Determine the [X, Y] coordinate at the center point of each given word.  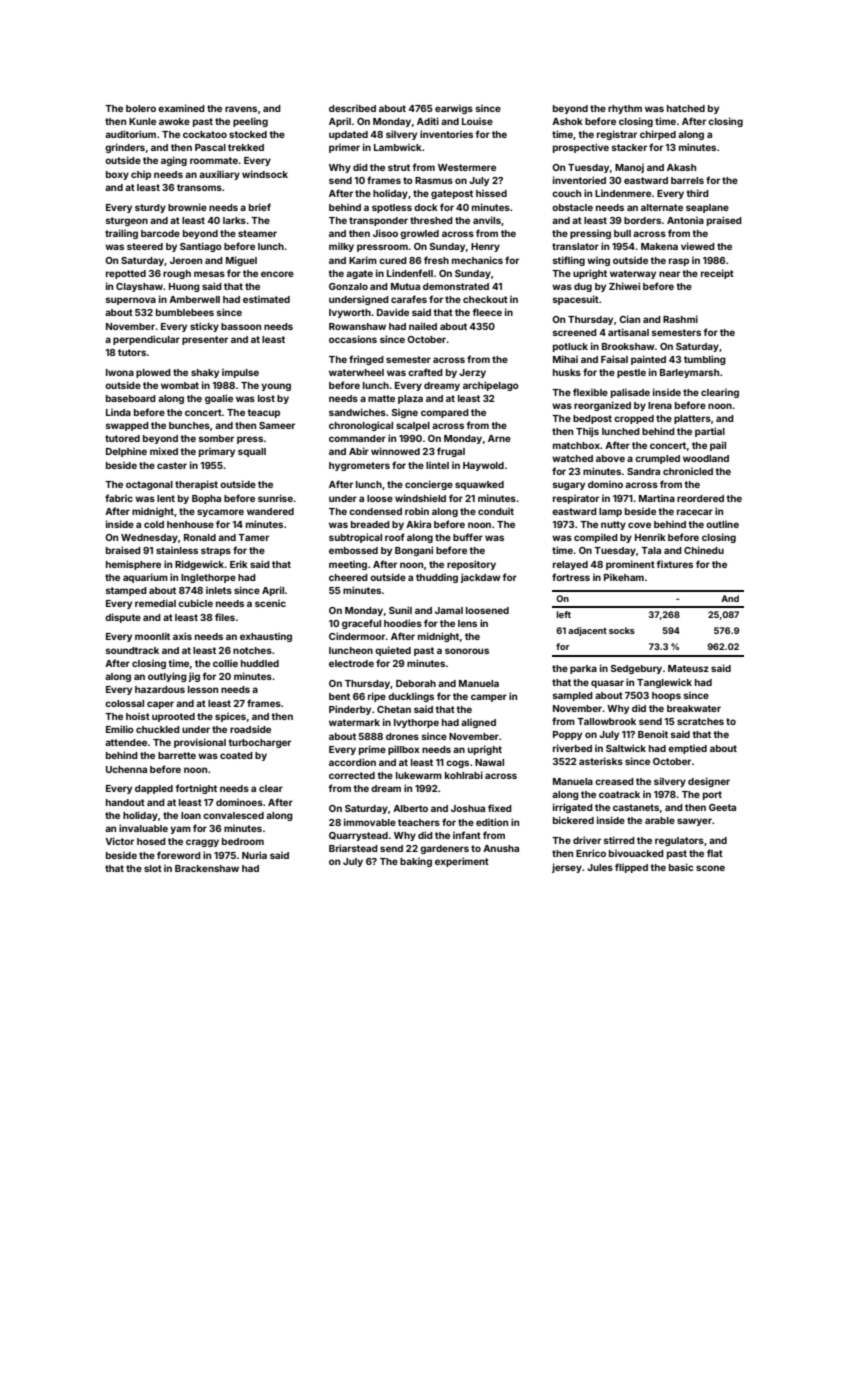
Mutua [405, 286]
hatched [686, 108]
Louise [477, 121]
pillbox [403, 750]
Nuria [254, 855]
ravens [241, 109]
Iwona [120, 372]
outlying [167, 677]
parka [583, 669]
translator [575, 246]
